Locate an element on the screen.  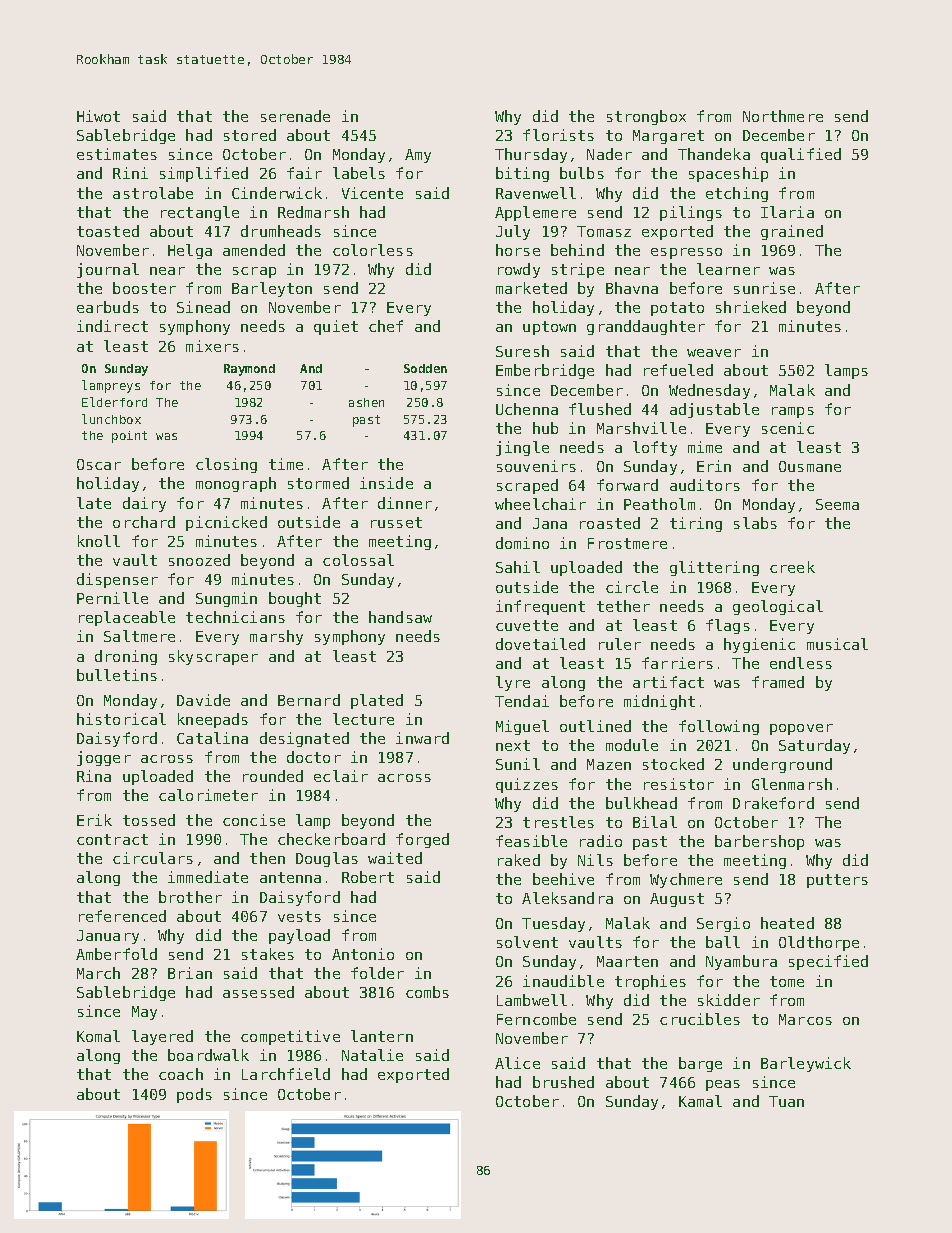
Cinderwick is located at coordinates (277, 193).
